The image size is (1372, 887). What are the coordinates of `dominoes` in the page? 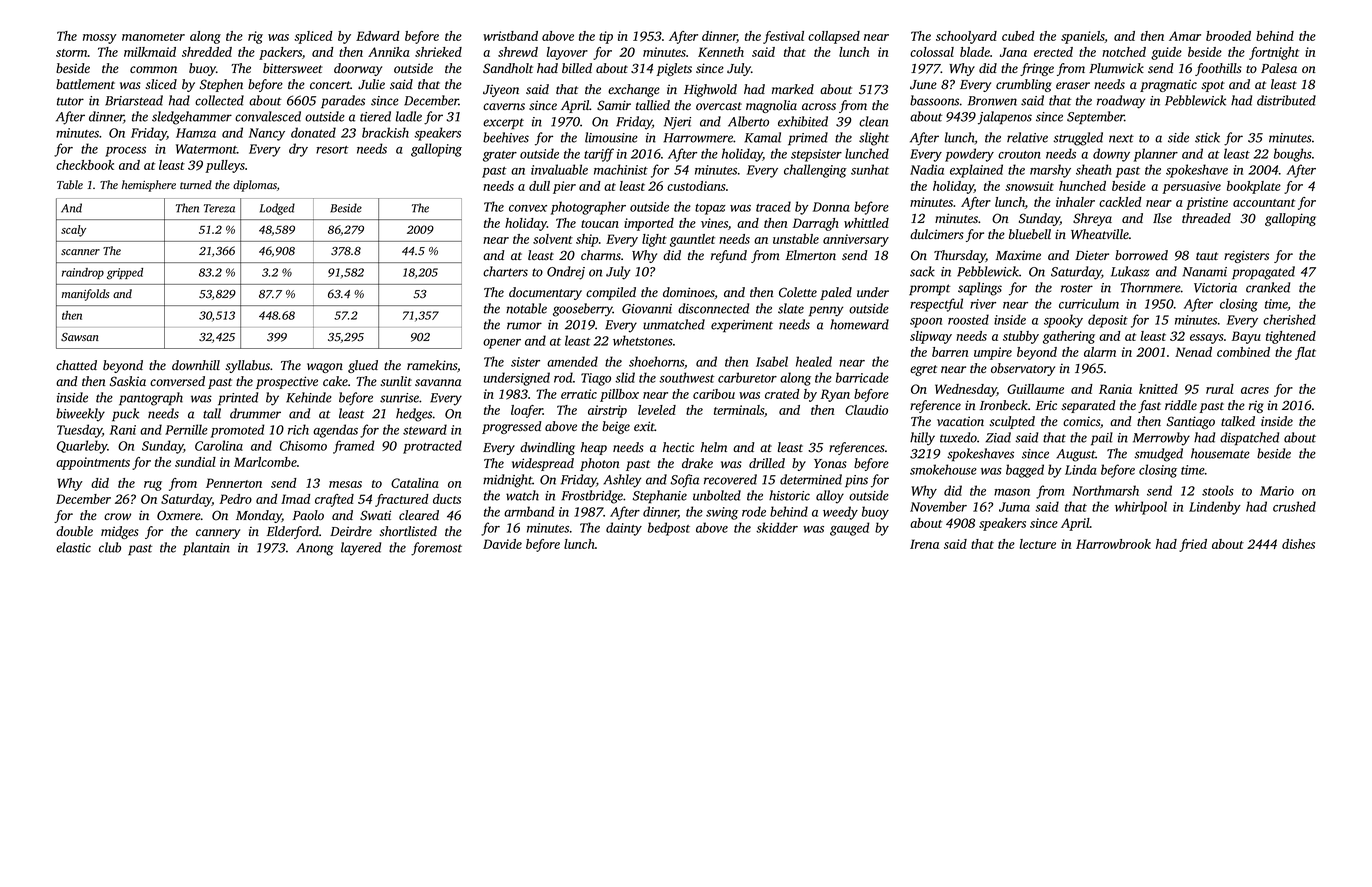 It's located at (689, 292).
